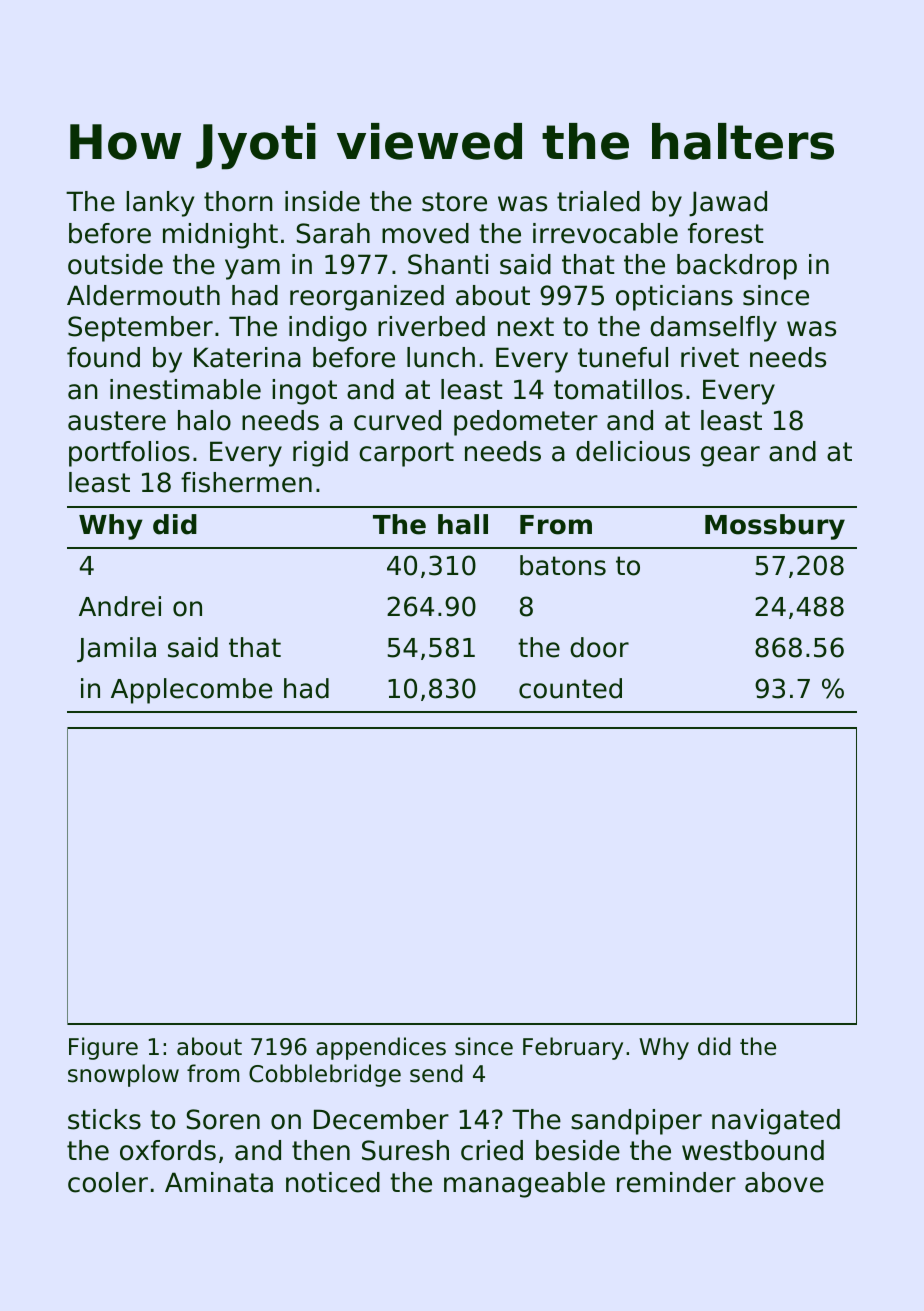 Image resolution: width=924 pixels, height=1311 pixels. What do you see at coordinates (103, 1048) in the screenshot?
I see `Figure` at bounding box center [103, 1048].
